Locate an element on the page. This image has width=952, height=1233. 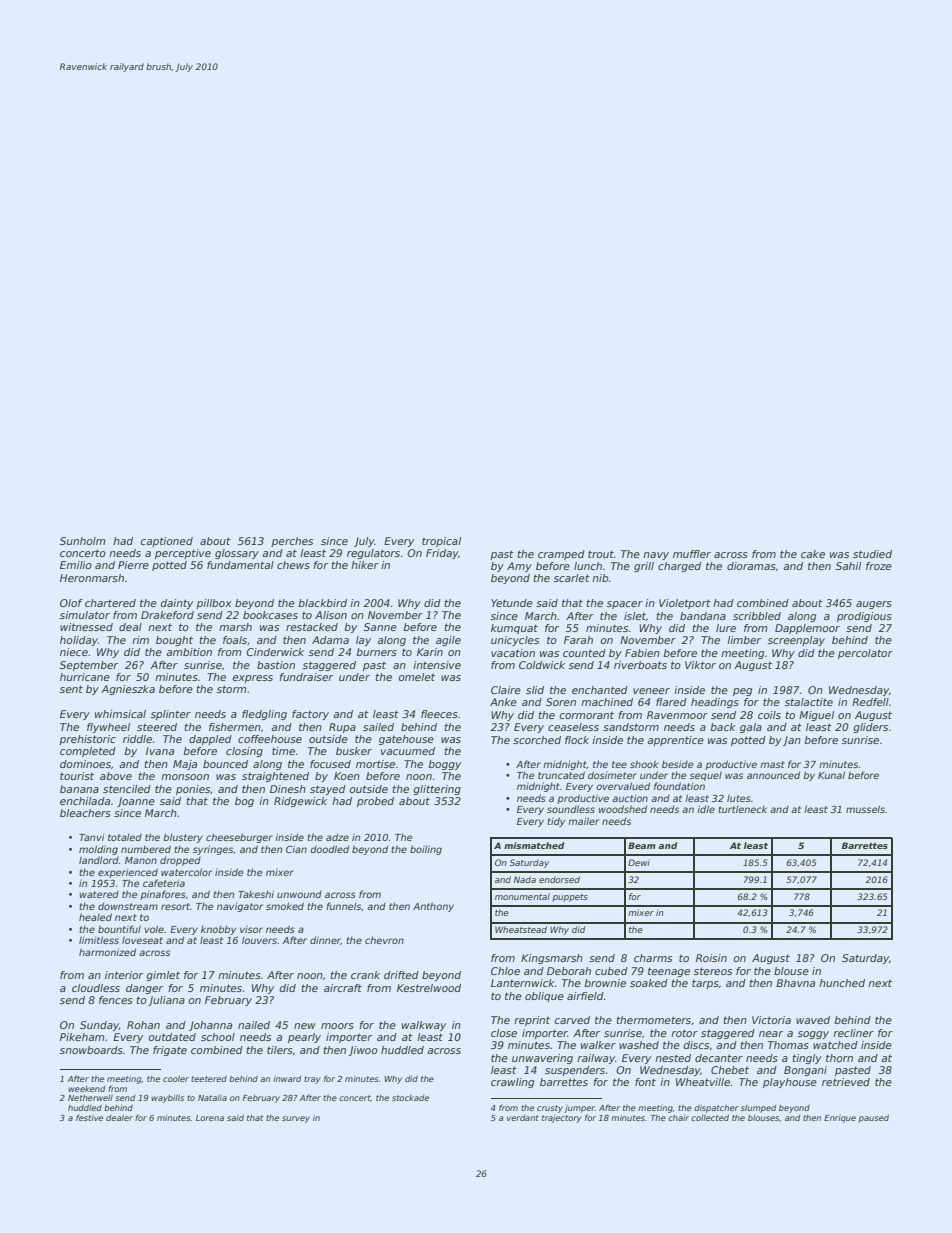
boiling is located at coordinates (426, 850).
